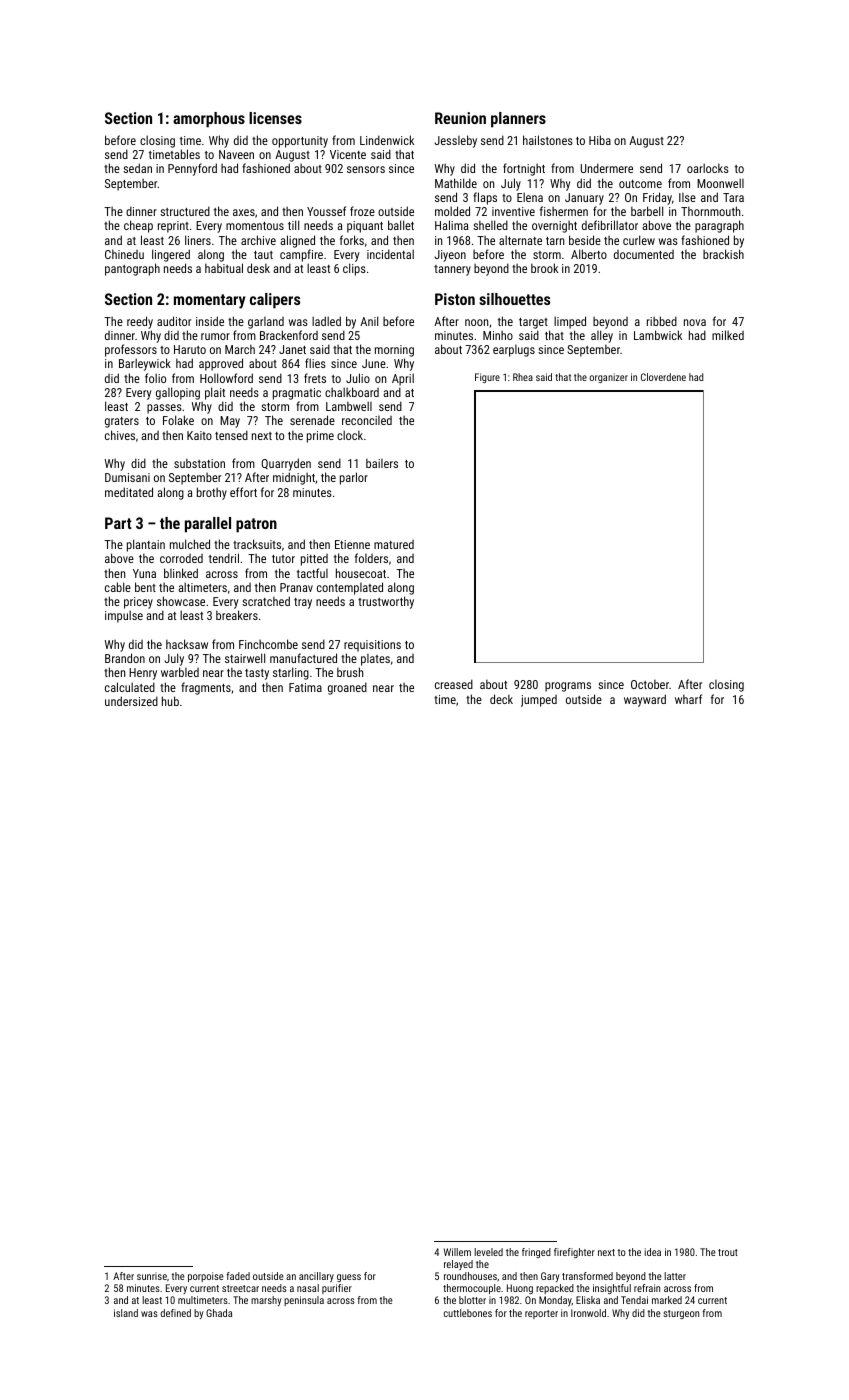 The height and width of the screenshot is (1400, 849). Describe the element at coordinates (645, 700) in the screenshot. I see `wayward` at that location.
